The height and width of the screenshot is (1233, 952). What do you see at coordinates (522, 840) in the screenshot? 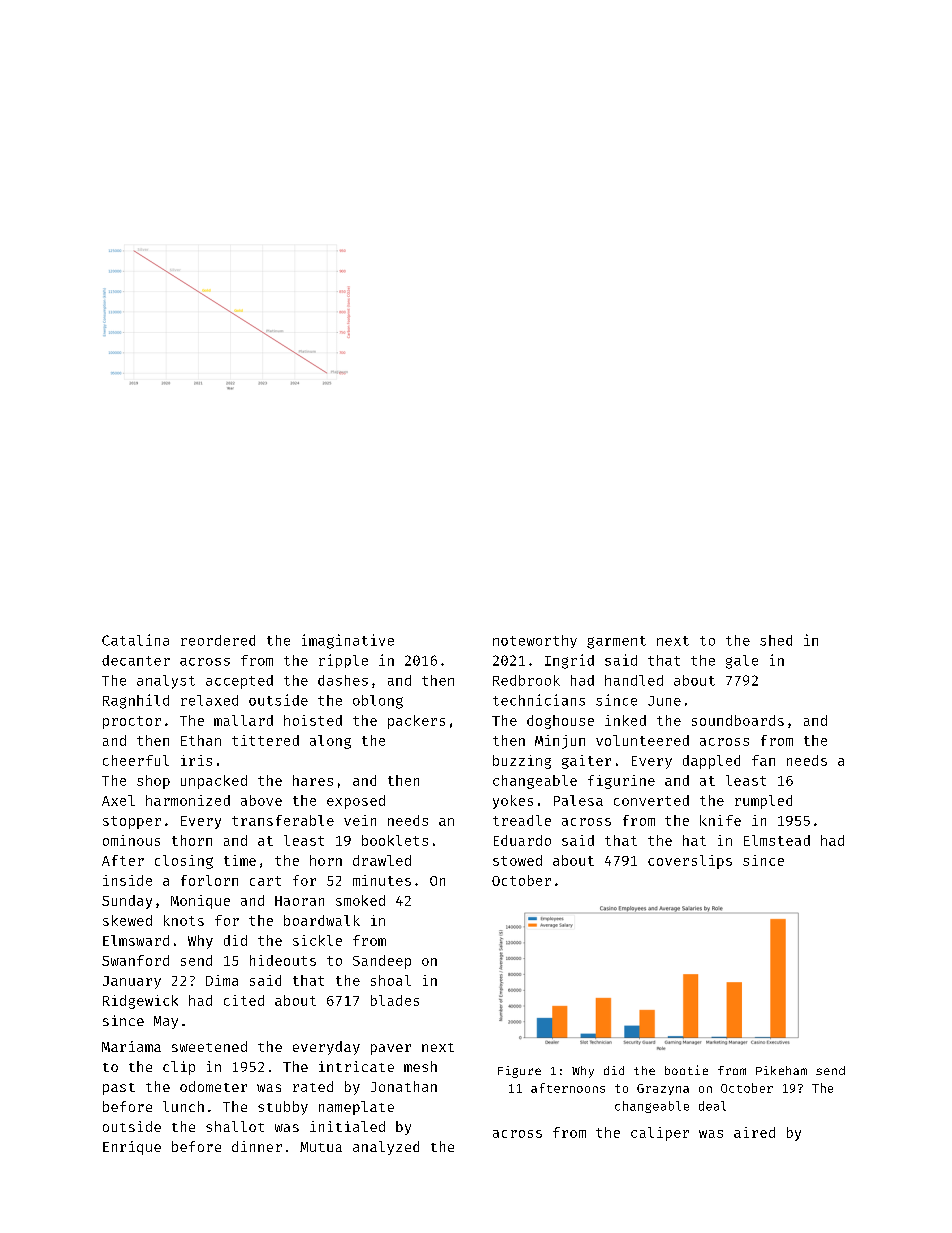
I see `Eduardo` at bounding box center [522, 840].
